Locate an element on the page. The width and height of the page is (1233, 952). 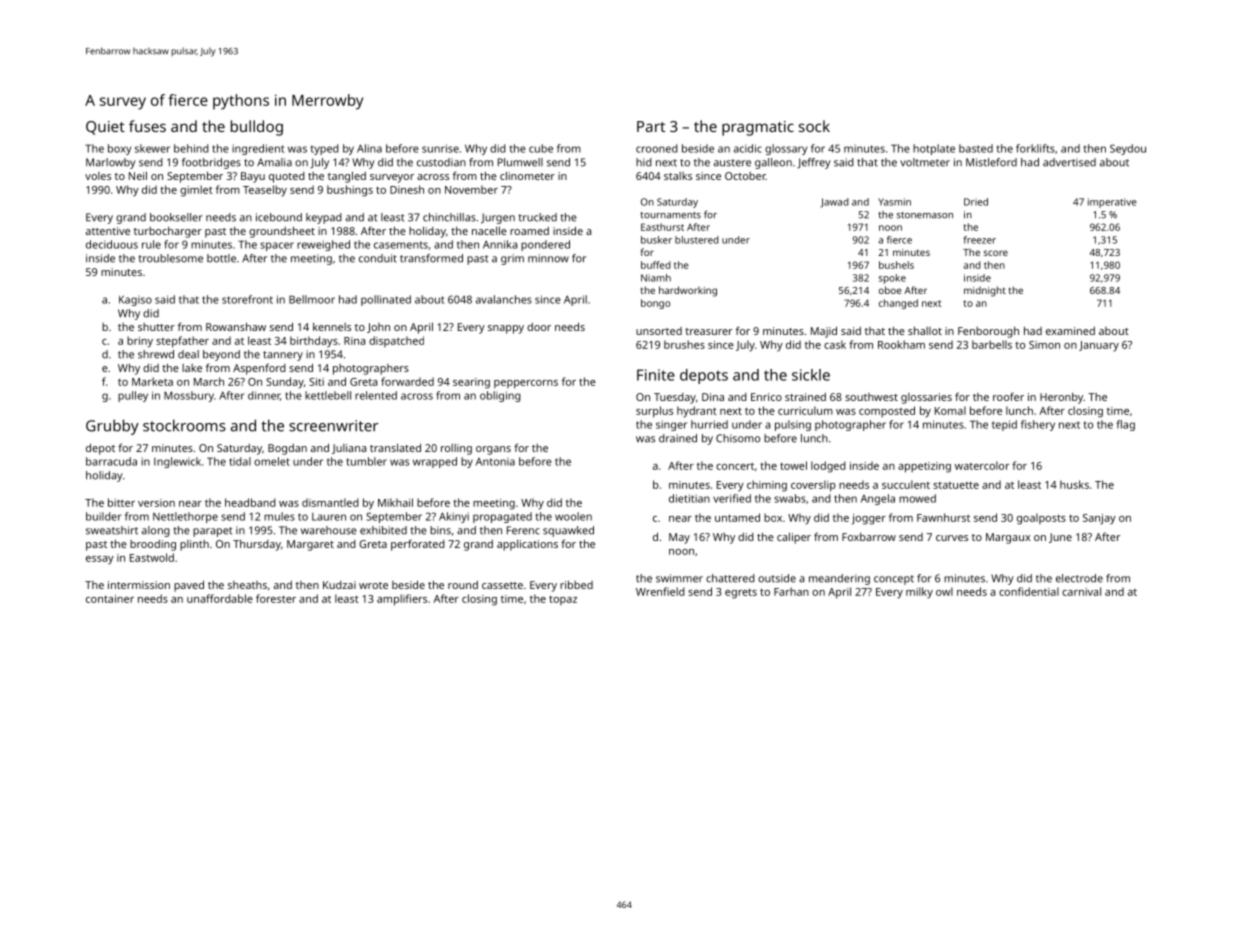
composted is located at coordinates (887, 411).
